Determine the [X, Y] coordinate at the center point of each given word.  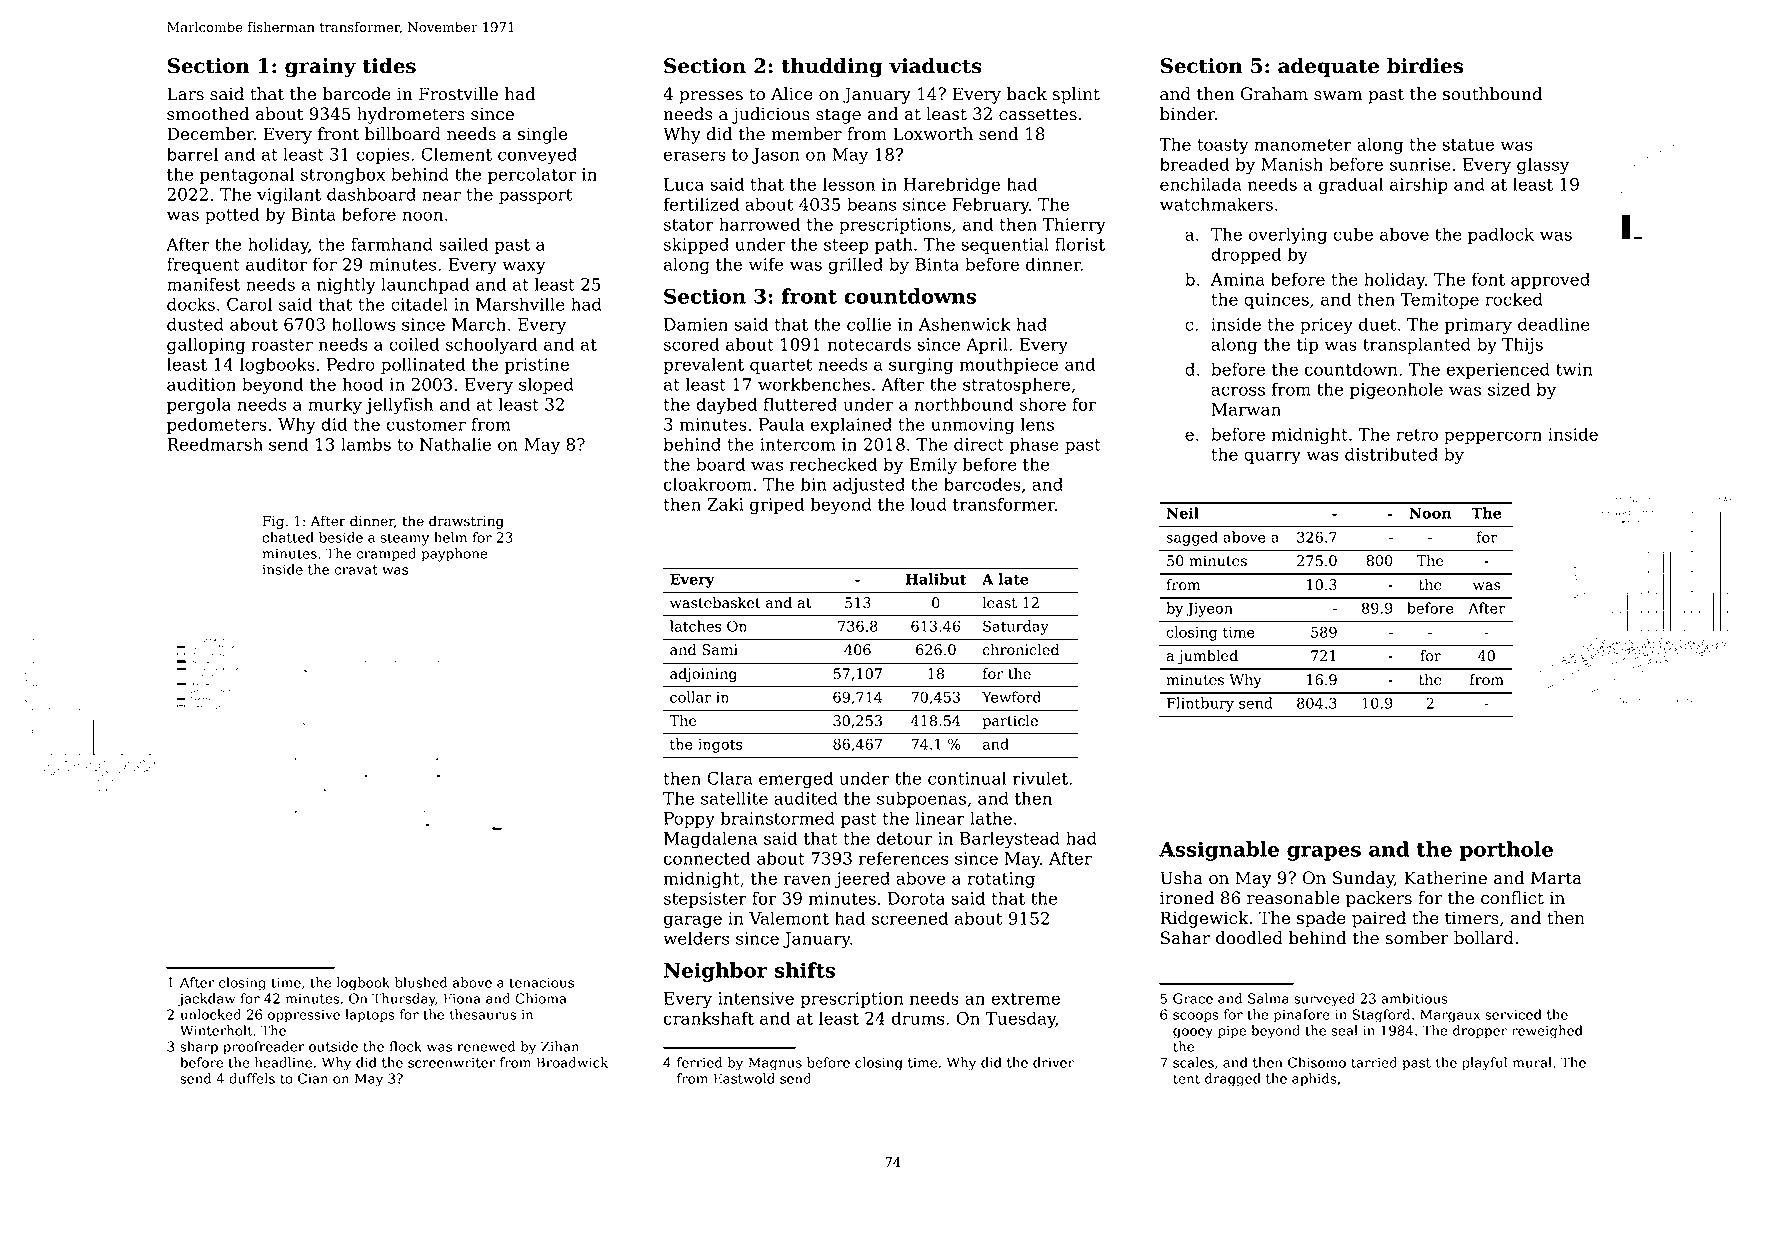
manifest [203, 284]
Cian [313, 1078]
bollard [1484, 938]
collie [869, 324]
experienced [1498, 370]
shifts [805, 970]
